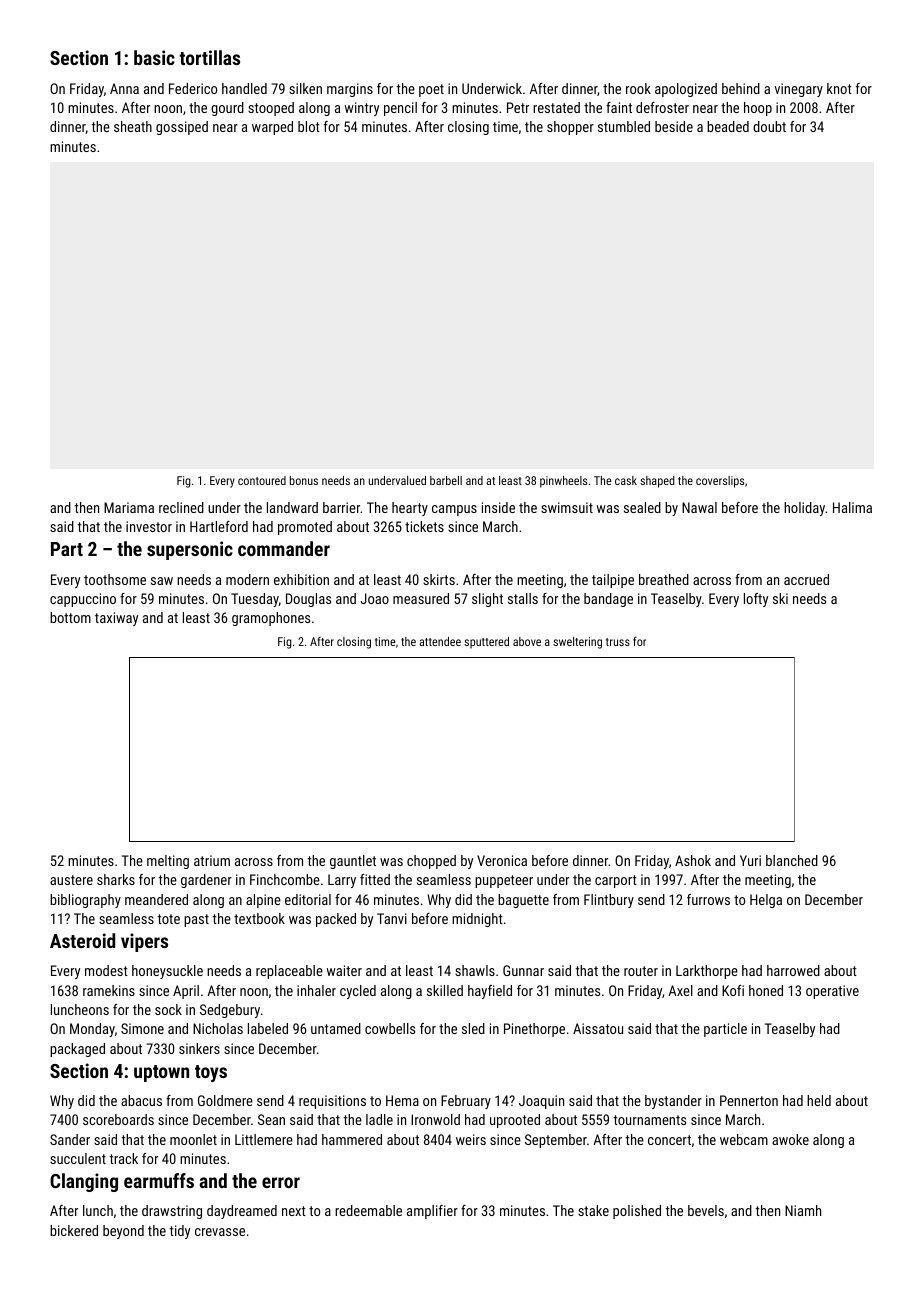 This image has width=924, height=1308. What do you see at coordinates (116, 619) in the image?
I see `taxiway` at bounding box center [116, 619].
